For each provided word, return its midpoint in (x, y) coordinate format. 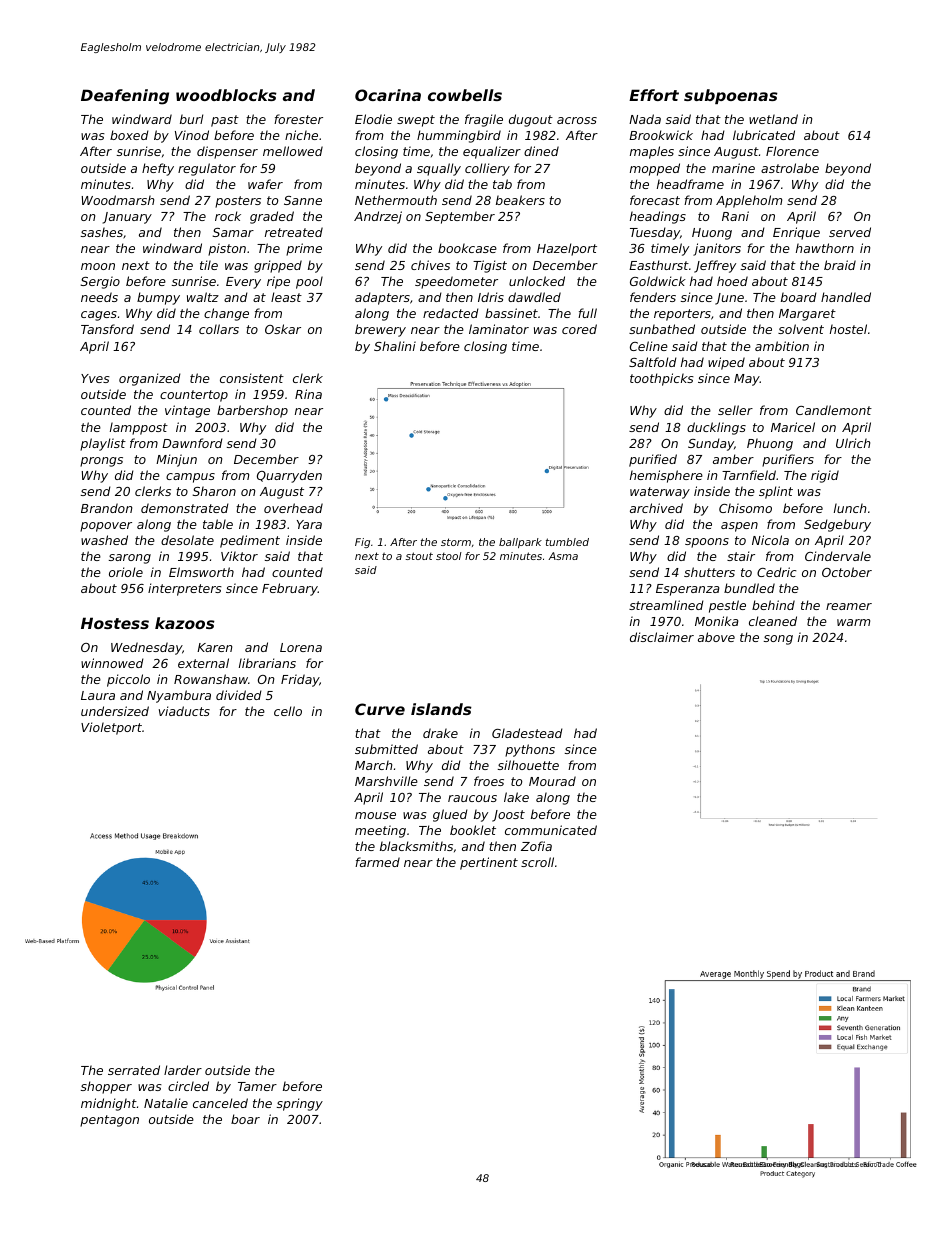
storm (456, 542)
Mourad (552, 781)
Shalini (395, 346)
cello (288, 711)
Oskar (283, 329)
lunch (850, 508)
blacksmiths (416, 846)
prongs (101, 462)
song (778, 640)
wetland (773, 119)
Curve (380, 709)
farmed (377, 862)
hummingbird (459, 136)
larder (183, 1070)
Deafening (125, 97)
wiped (726, 363)
